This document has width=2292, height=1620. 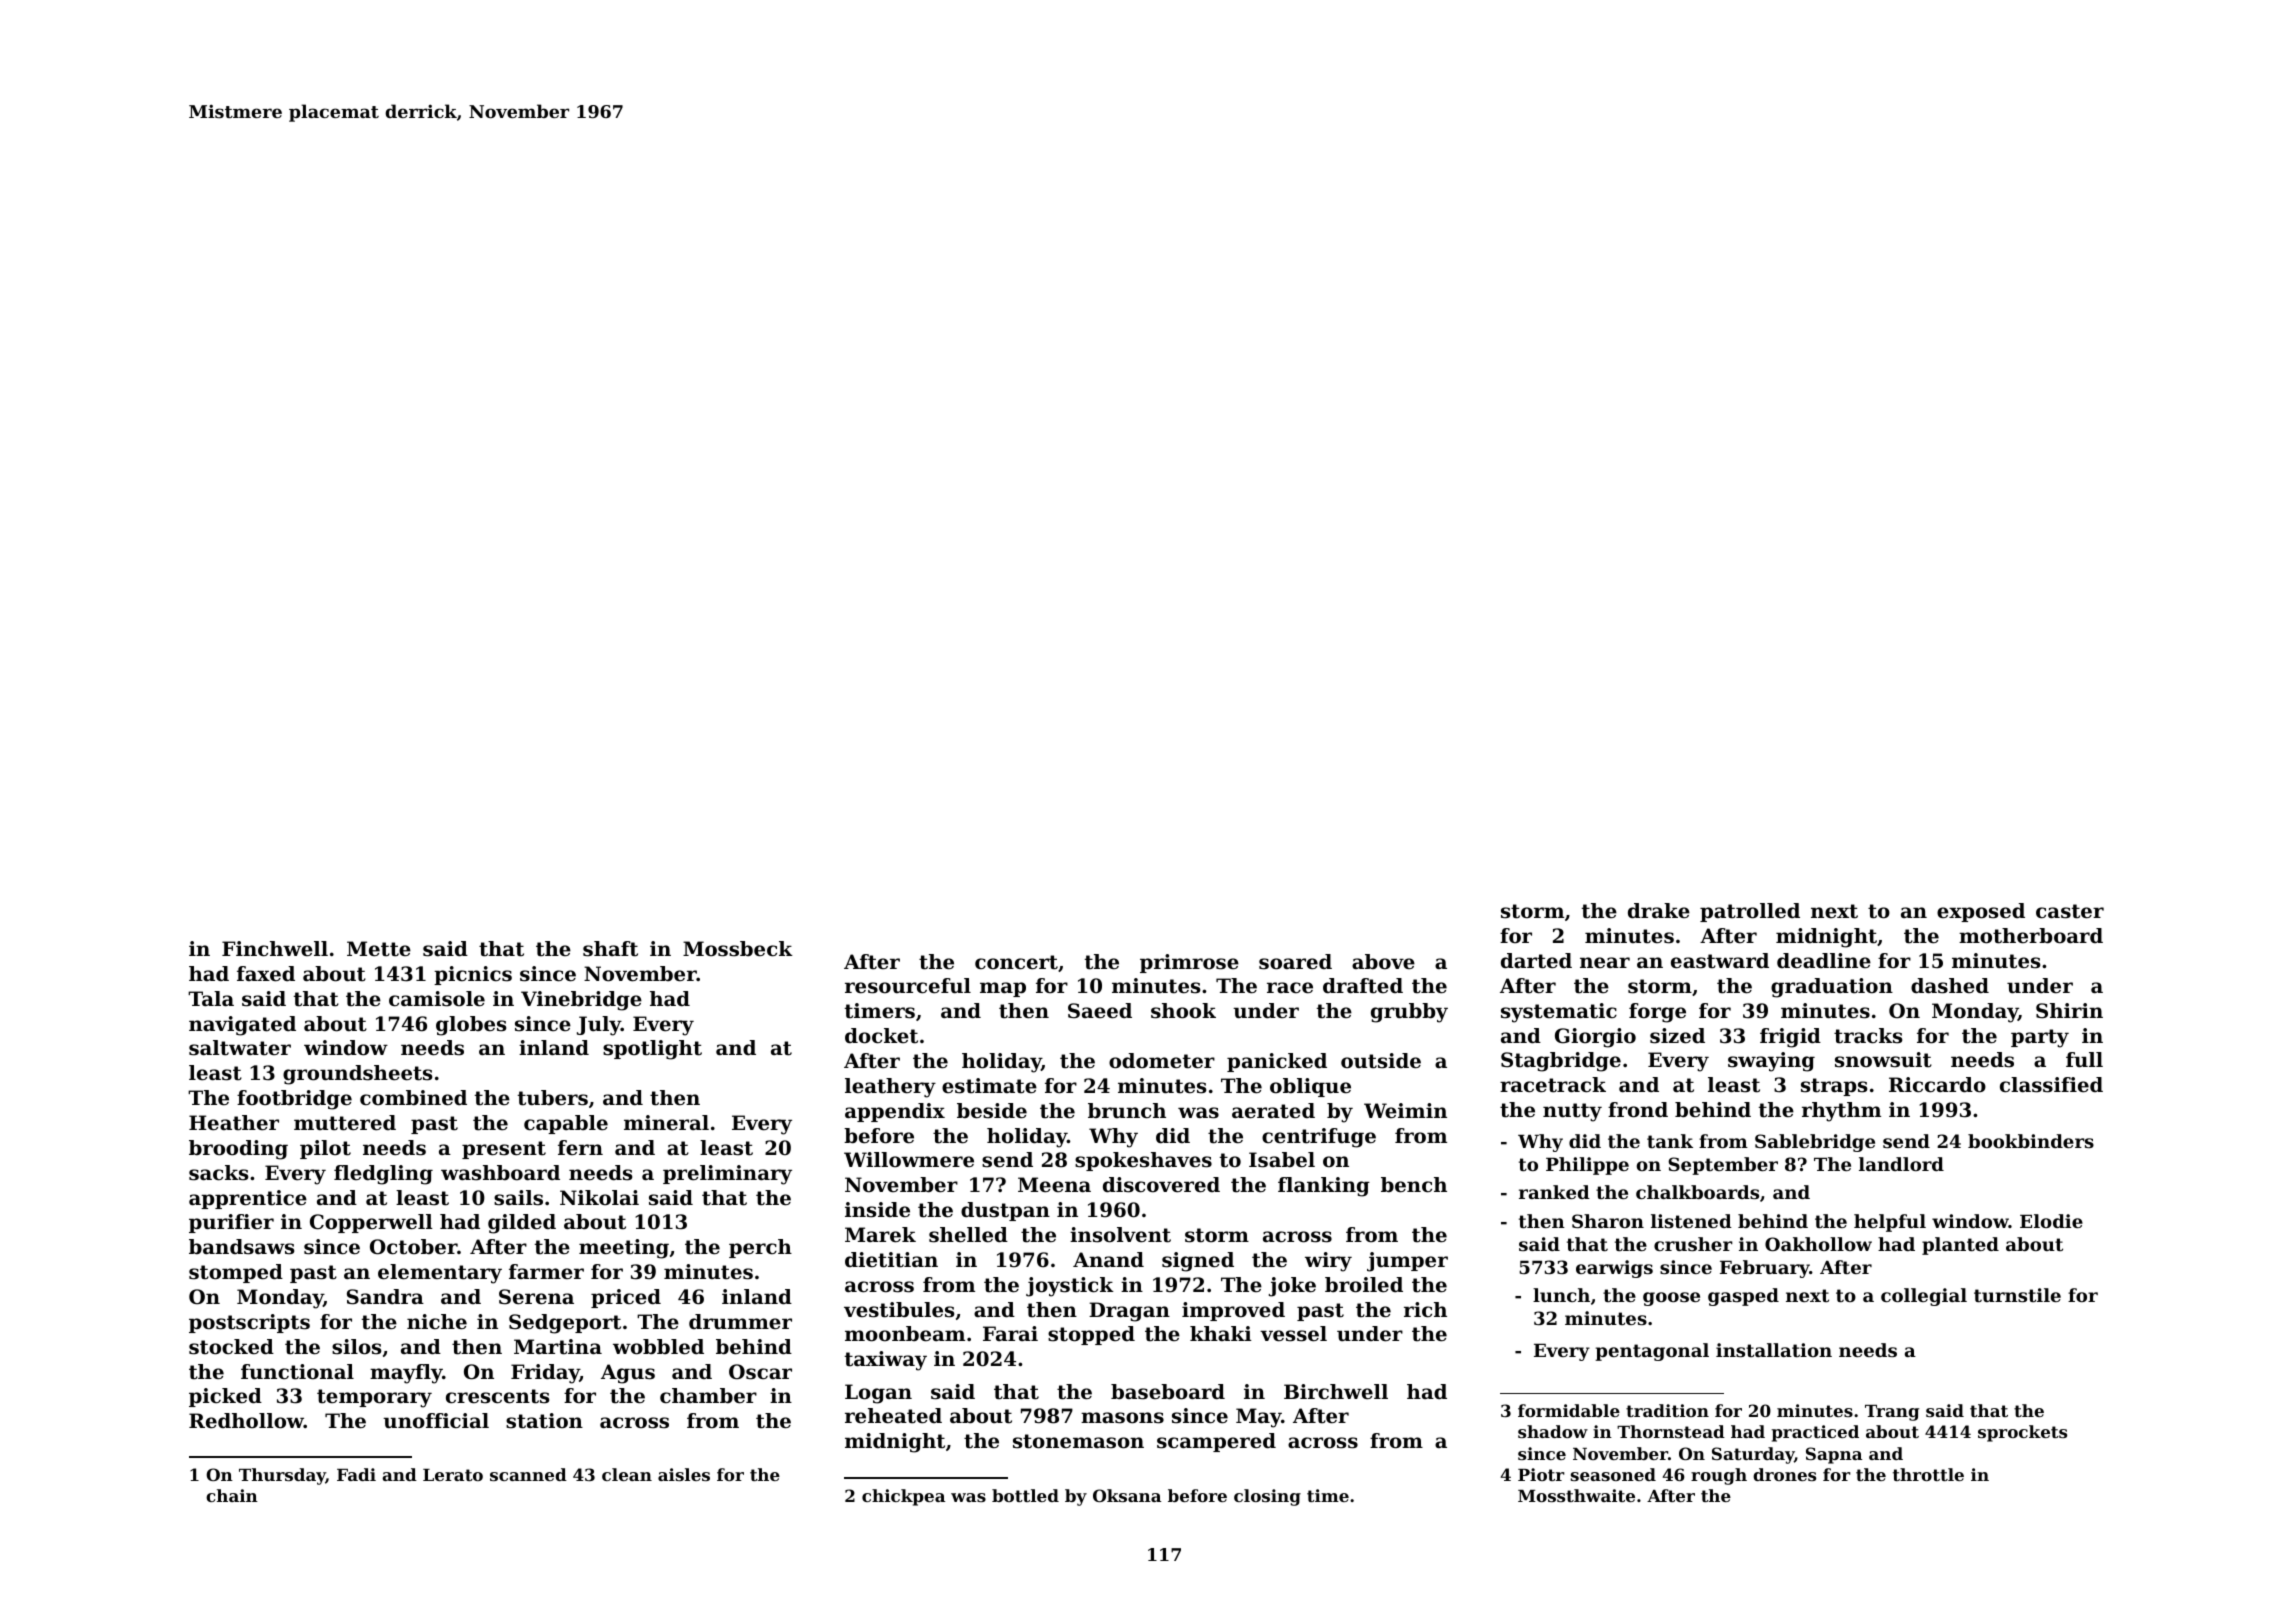 What do you see at coordinates (371, 1223) in the document?
I see `Copperwell` at bounding box center [371, 1223].
